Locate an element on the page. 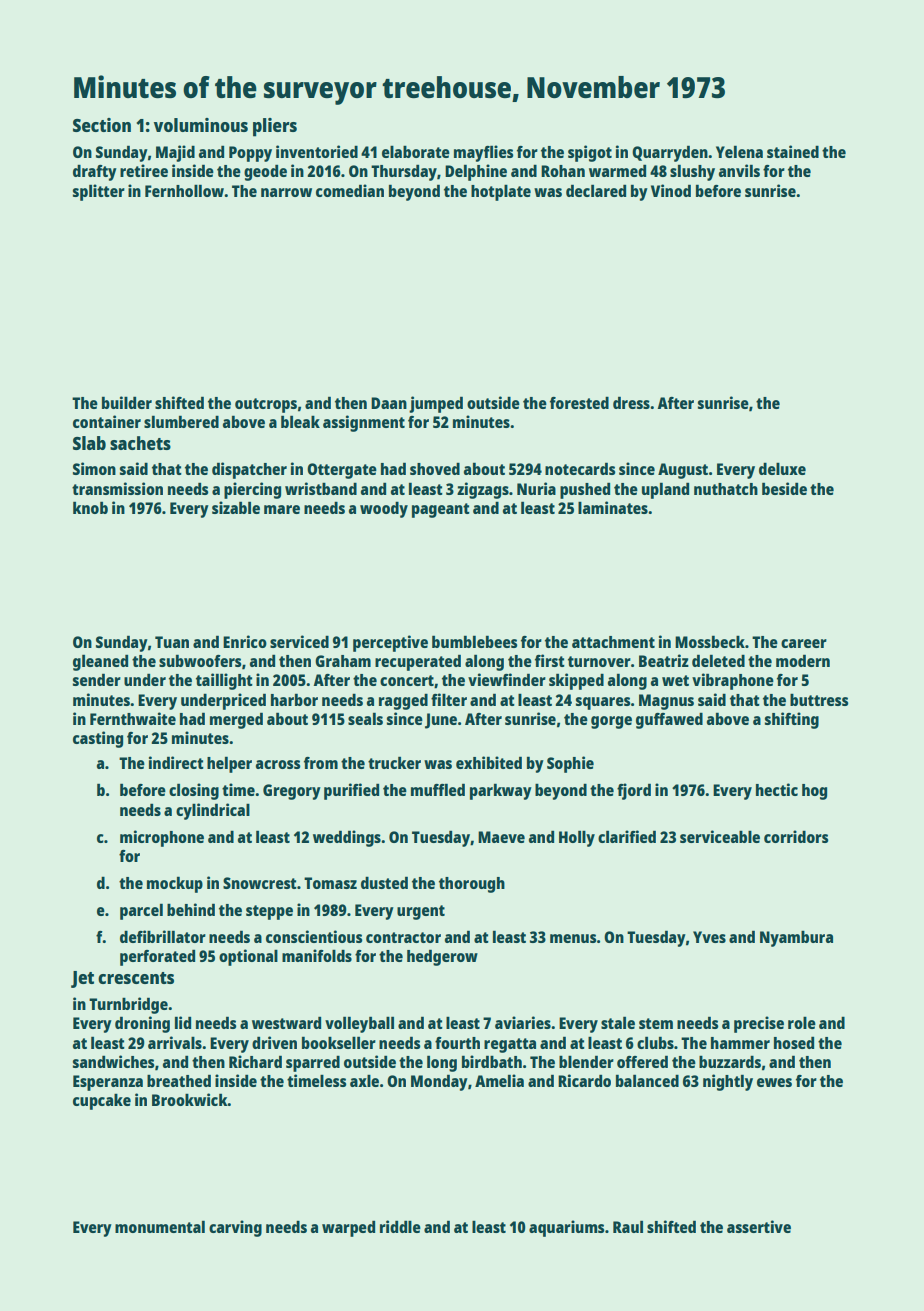  jumped is located at coordinates (436, 404).
